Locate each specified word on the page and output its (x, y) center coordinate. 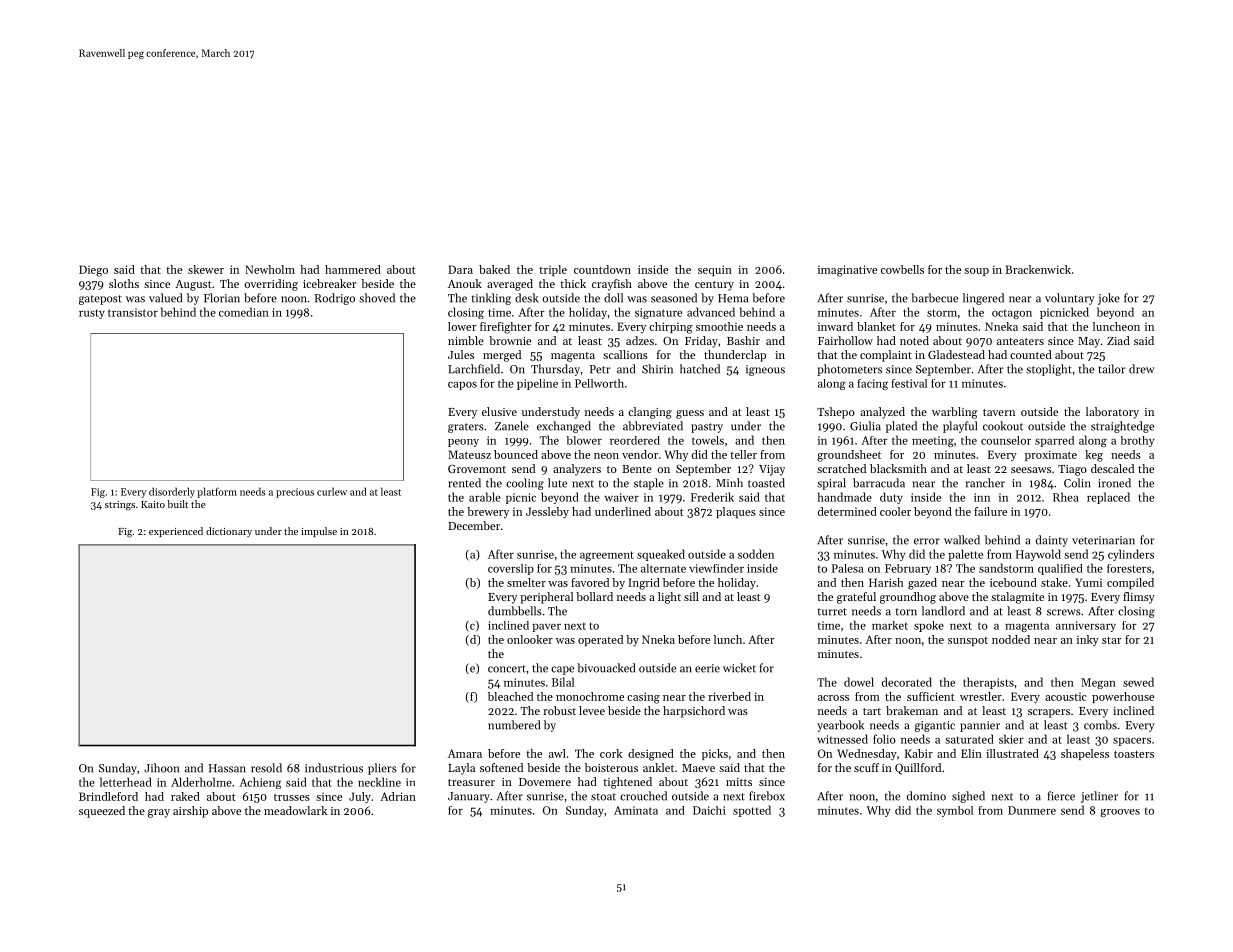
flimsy (1139, 598)
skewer (206, 269)
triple (553, 270)
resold (266, 768)
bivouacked (606, 668)
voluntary (1070, 299)
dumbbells (515, 611)
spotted (752, 811)
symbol (955, 811)
